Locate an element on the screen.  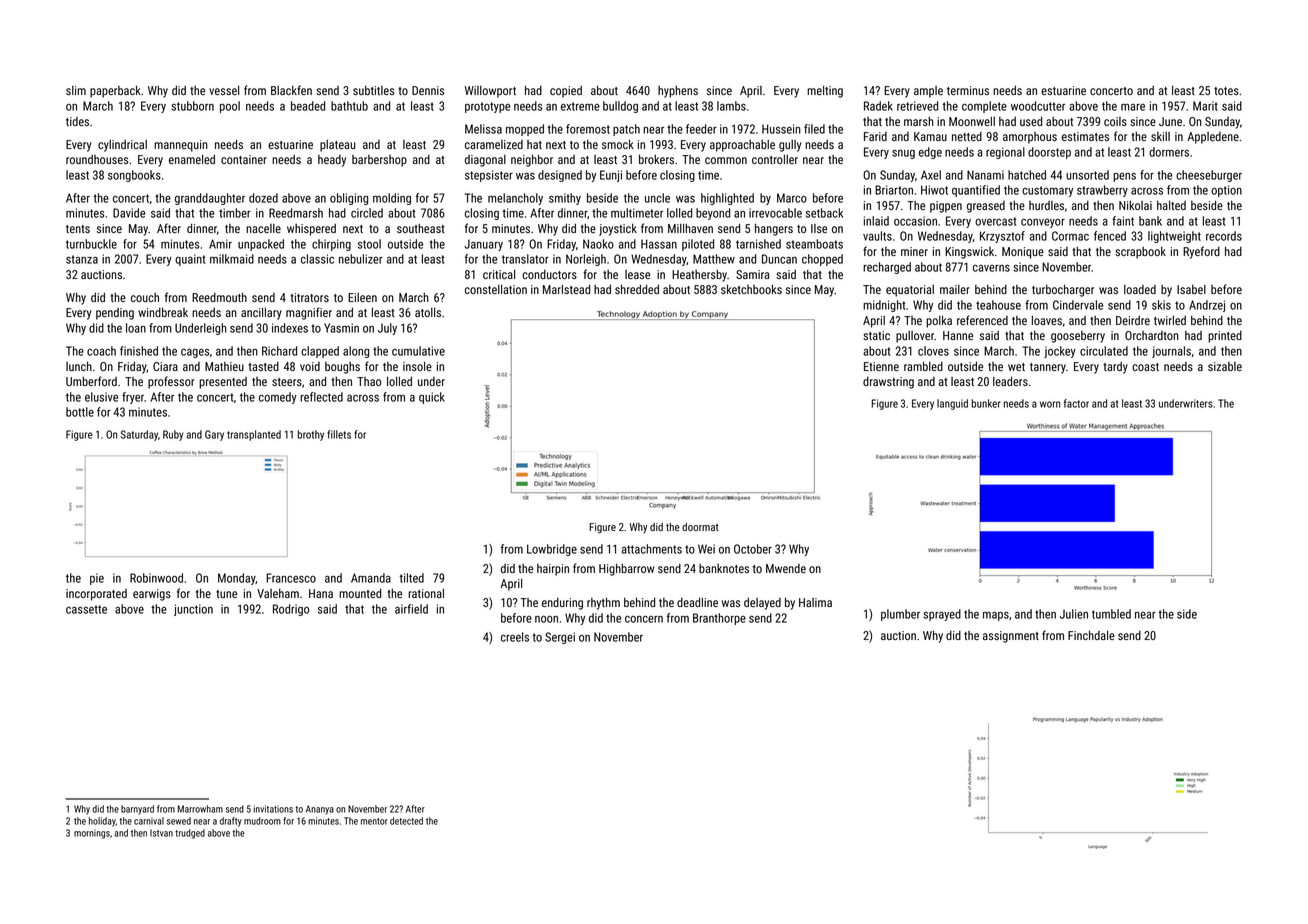
junction is located at coordinates (193, 610).
